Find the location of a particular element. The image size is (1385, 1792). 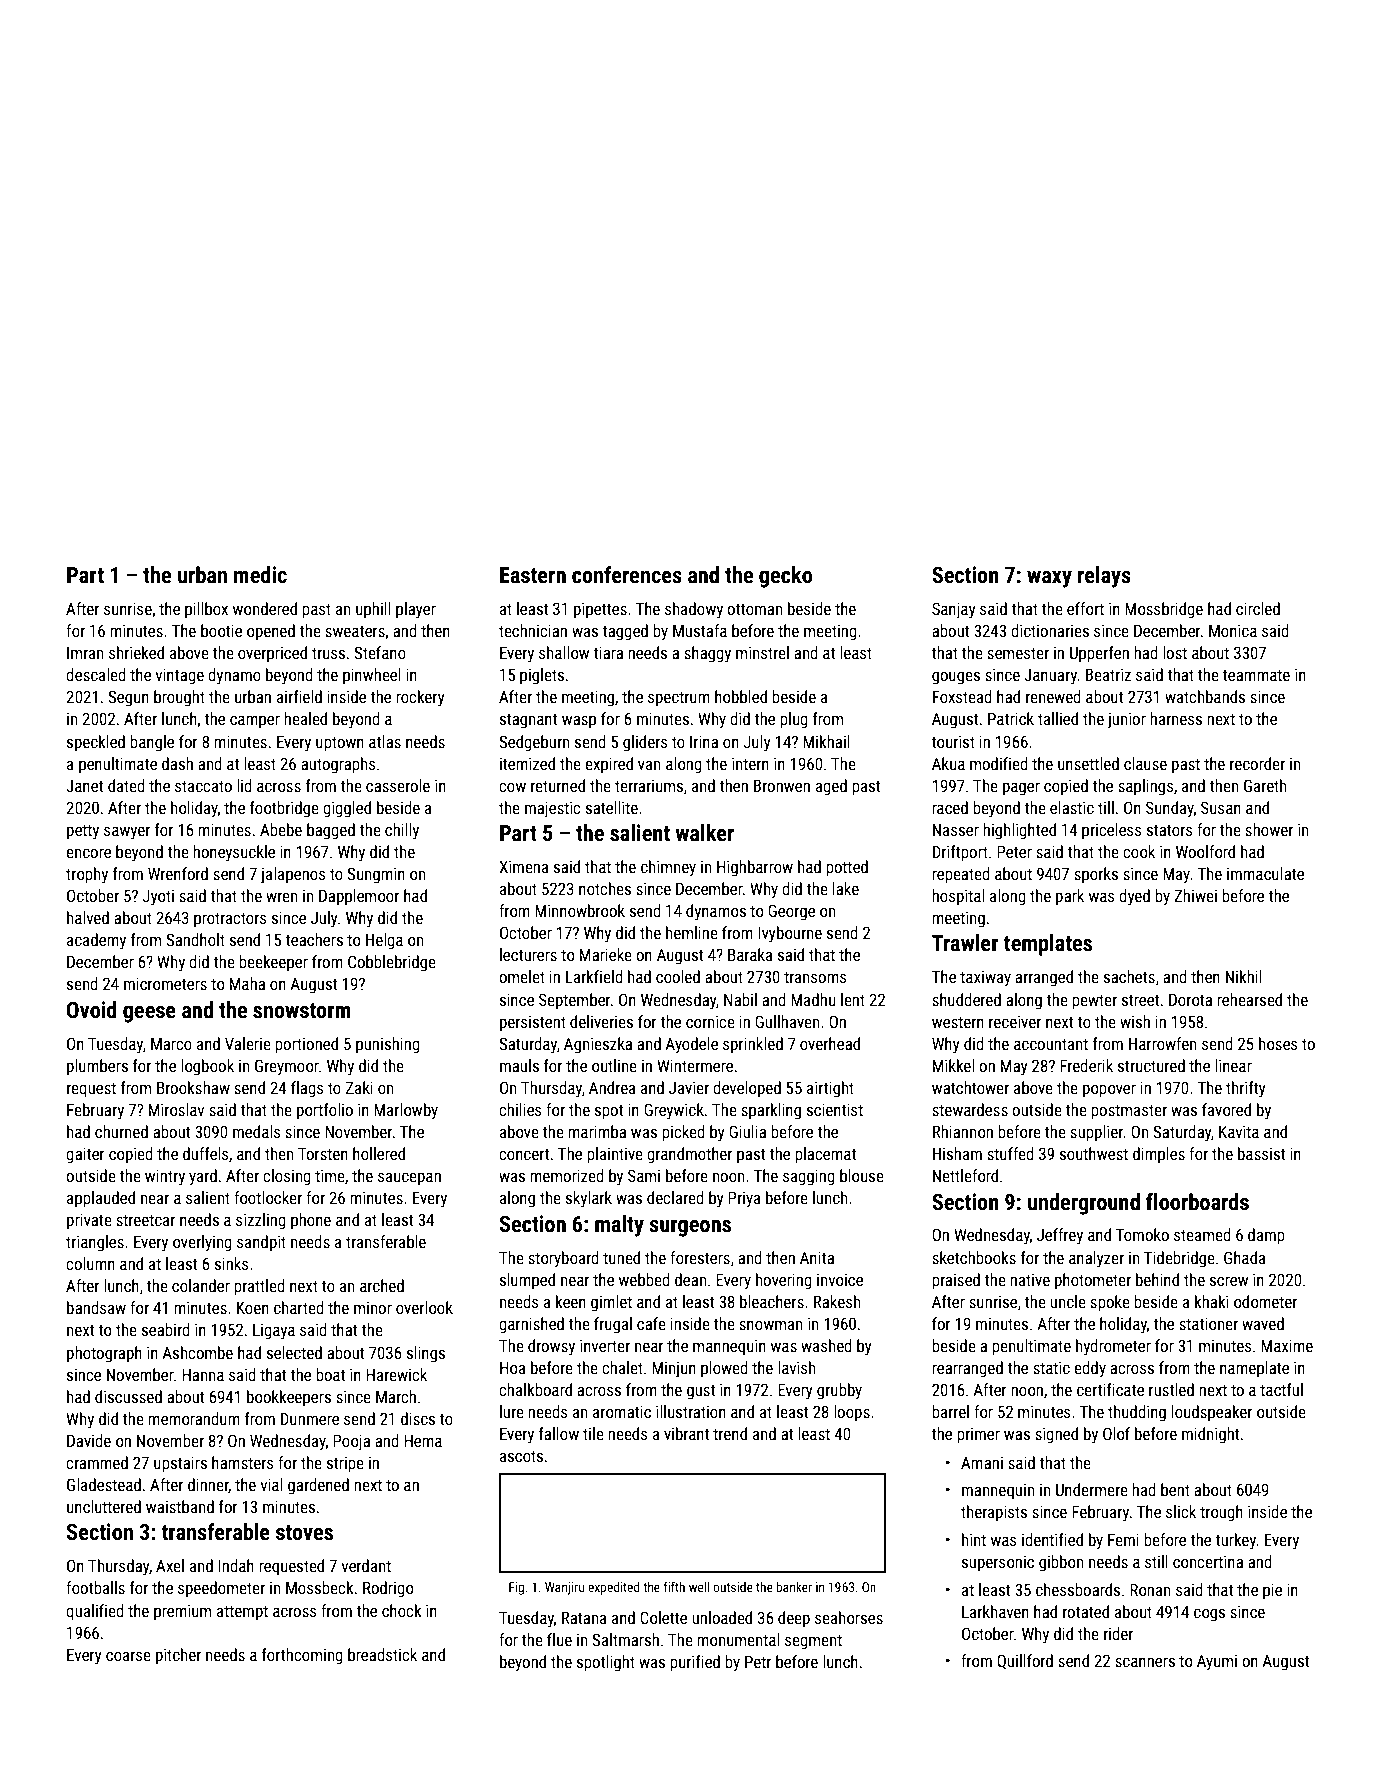

storyboard is located at coordinates (563, 1259).
